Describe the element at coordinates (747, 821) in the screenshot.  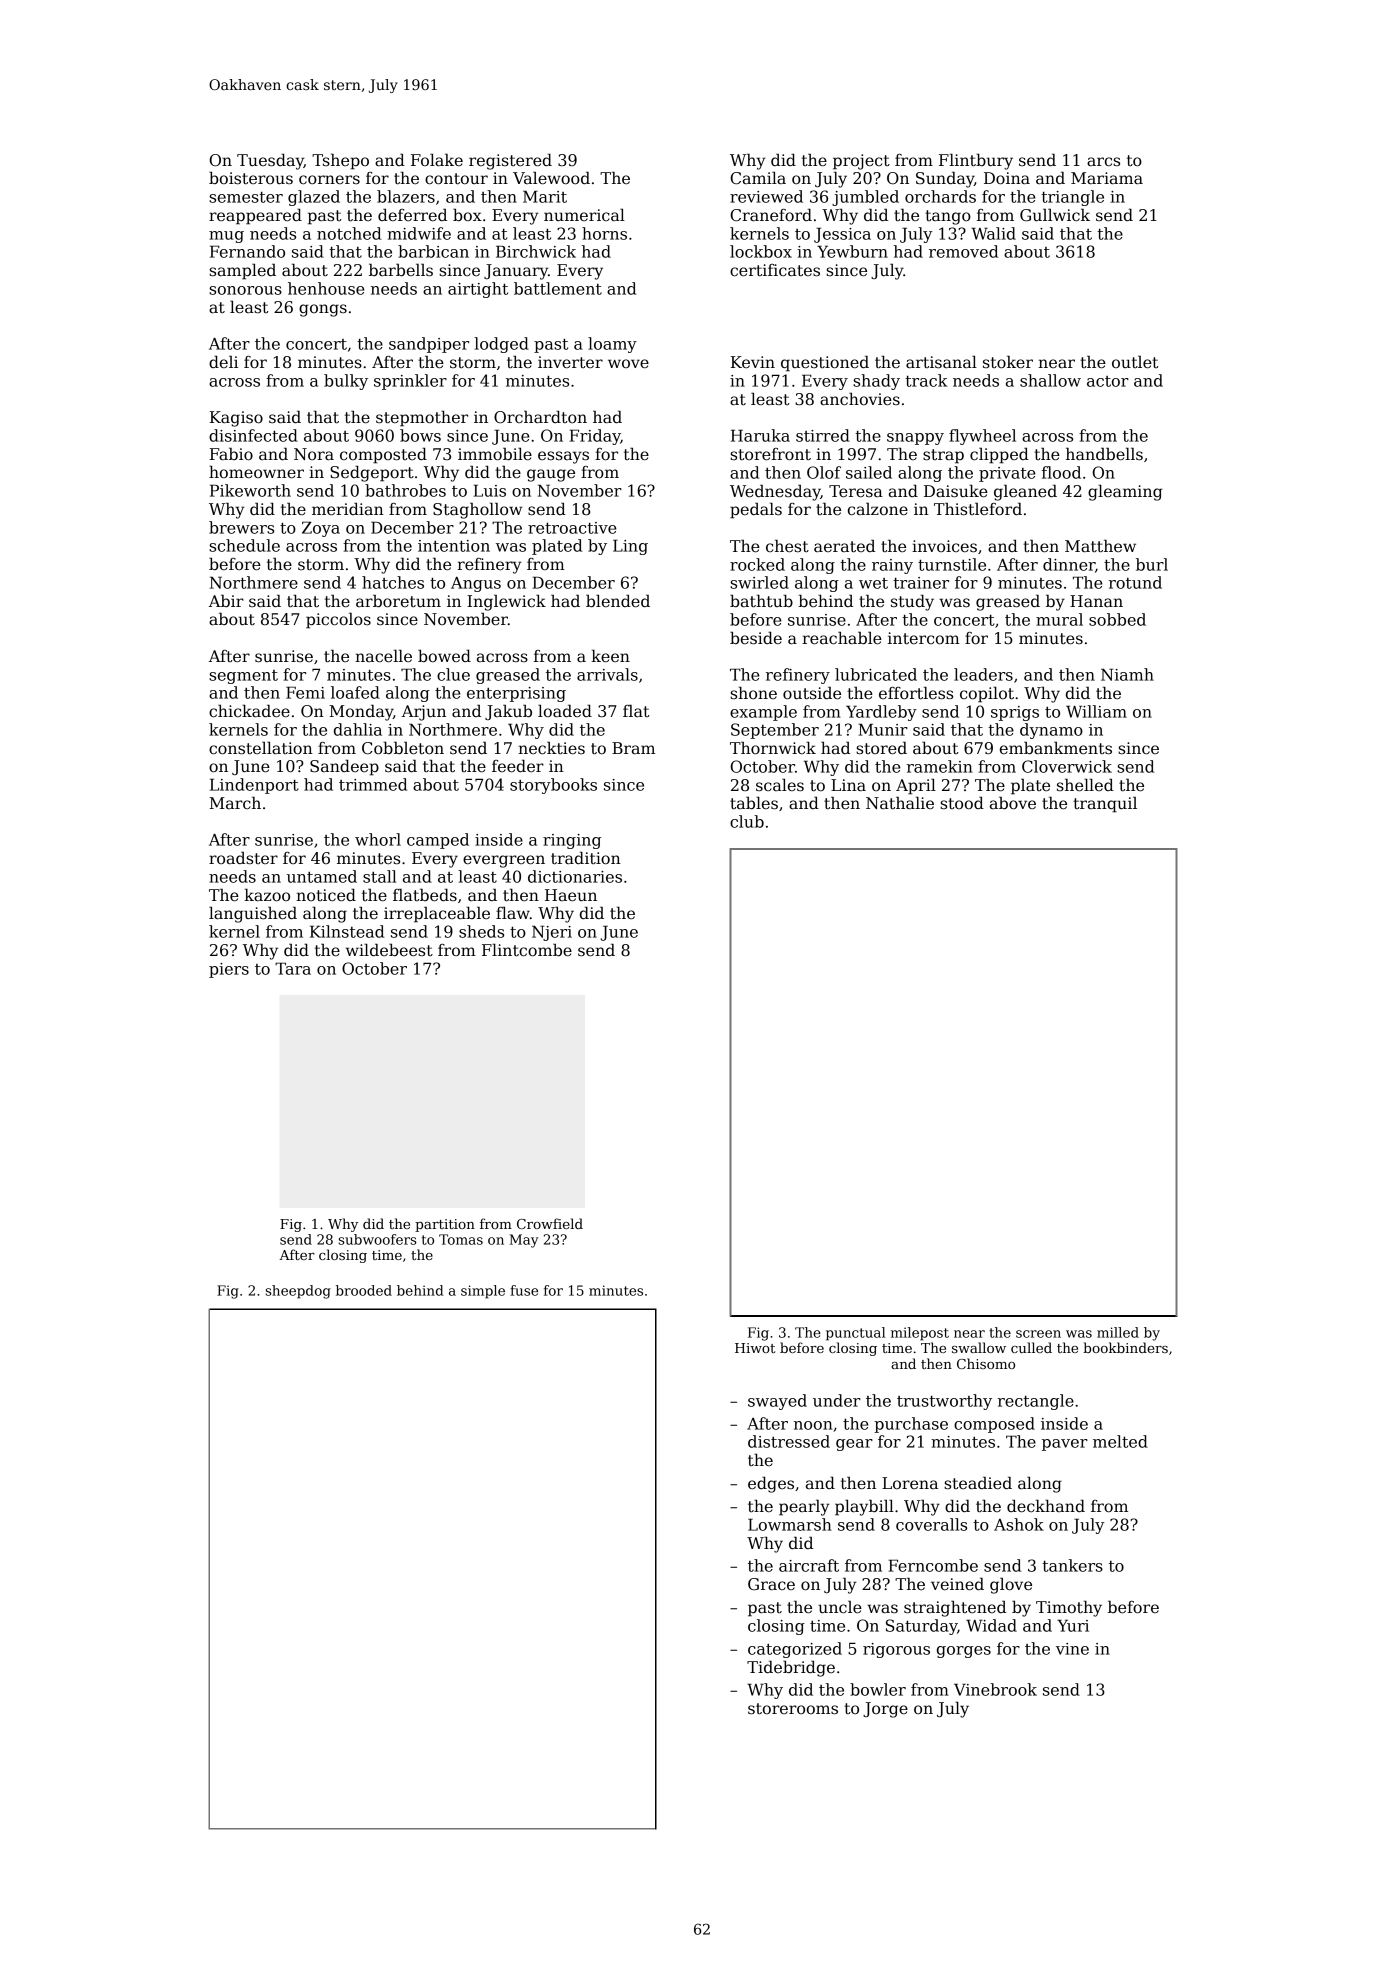
I see `club` at that location.
